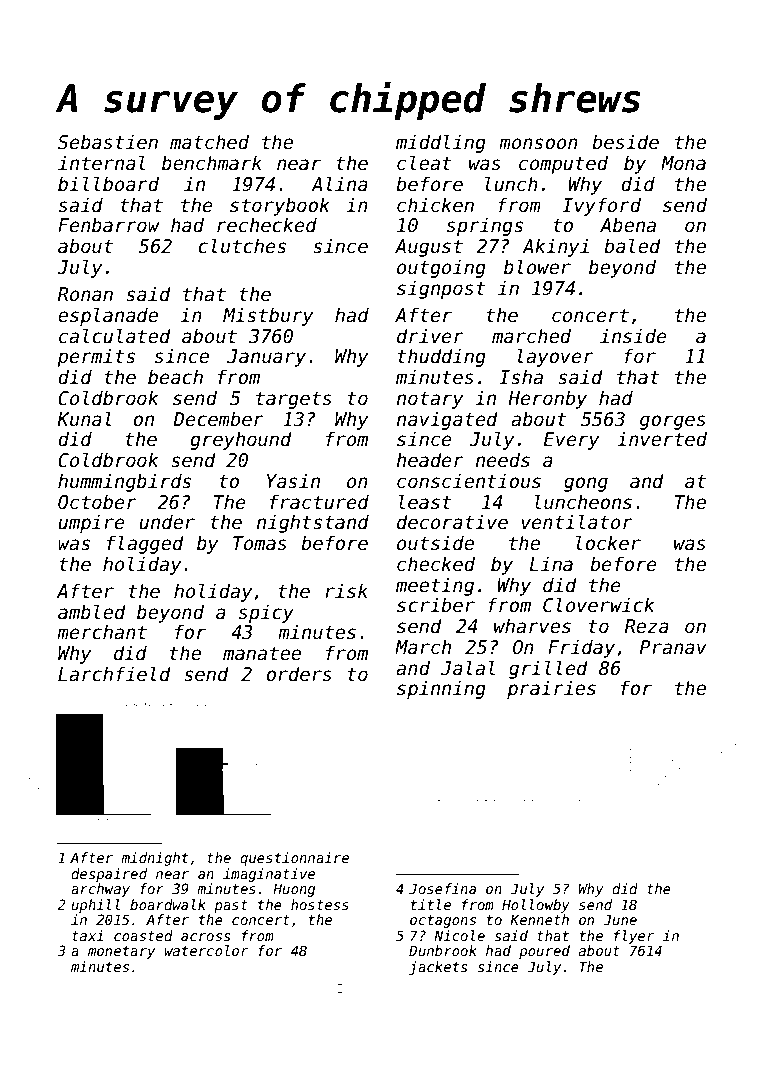 This screenshot has width=765, height=1086. Describe the element at coordinates (294, 400) in the screenshot. I see `targets` at that location.
